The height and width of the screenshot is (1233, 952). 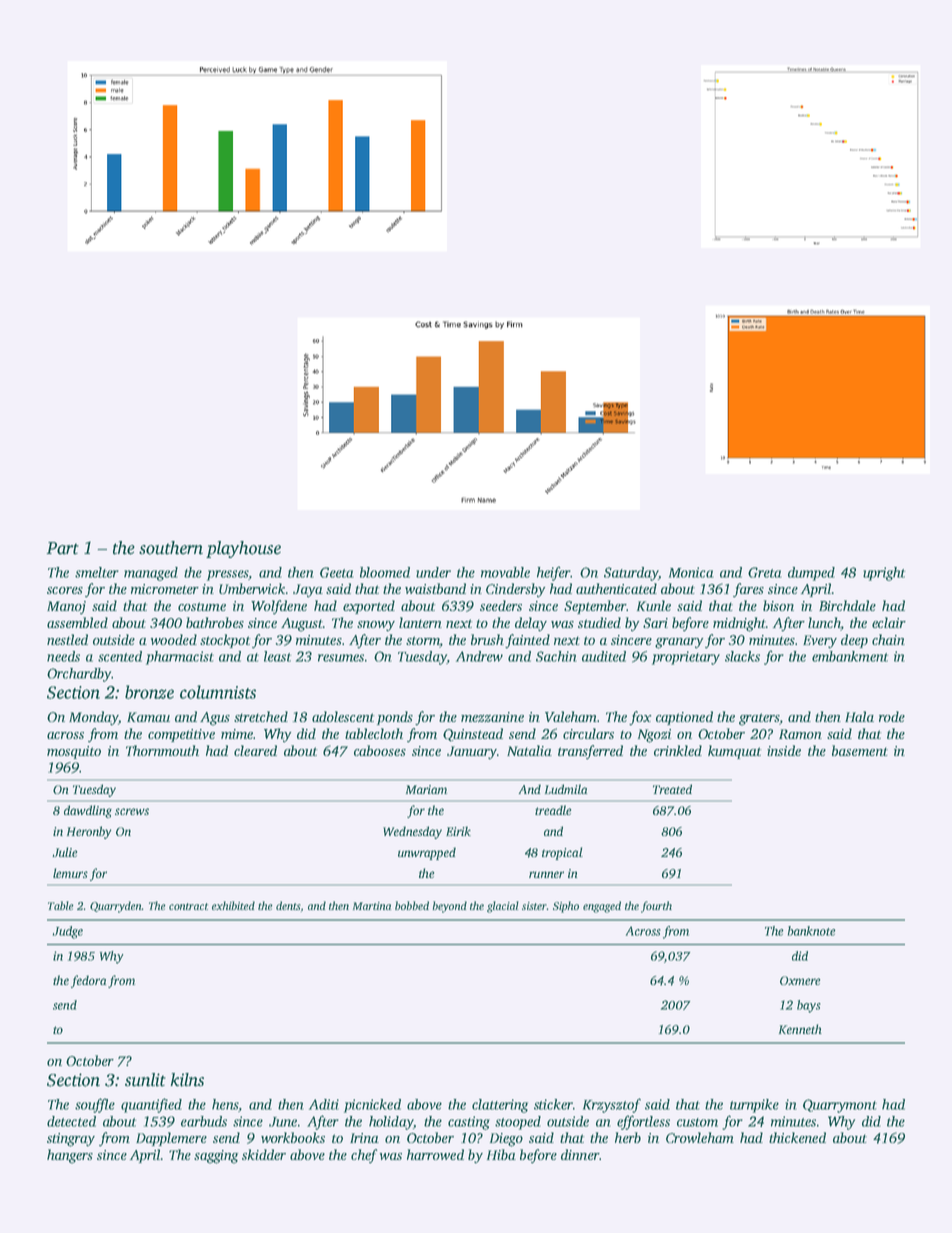 What do you see at coordinates (534, 906) in the screenshot?
I see `sister` at bounding box center [534, 906].
